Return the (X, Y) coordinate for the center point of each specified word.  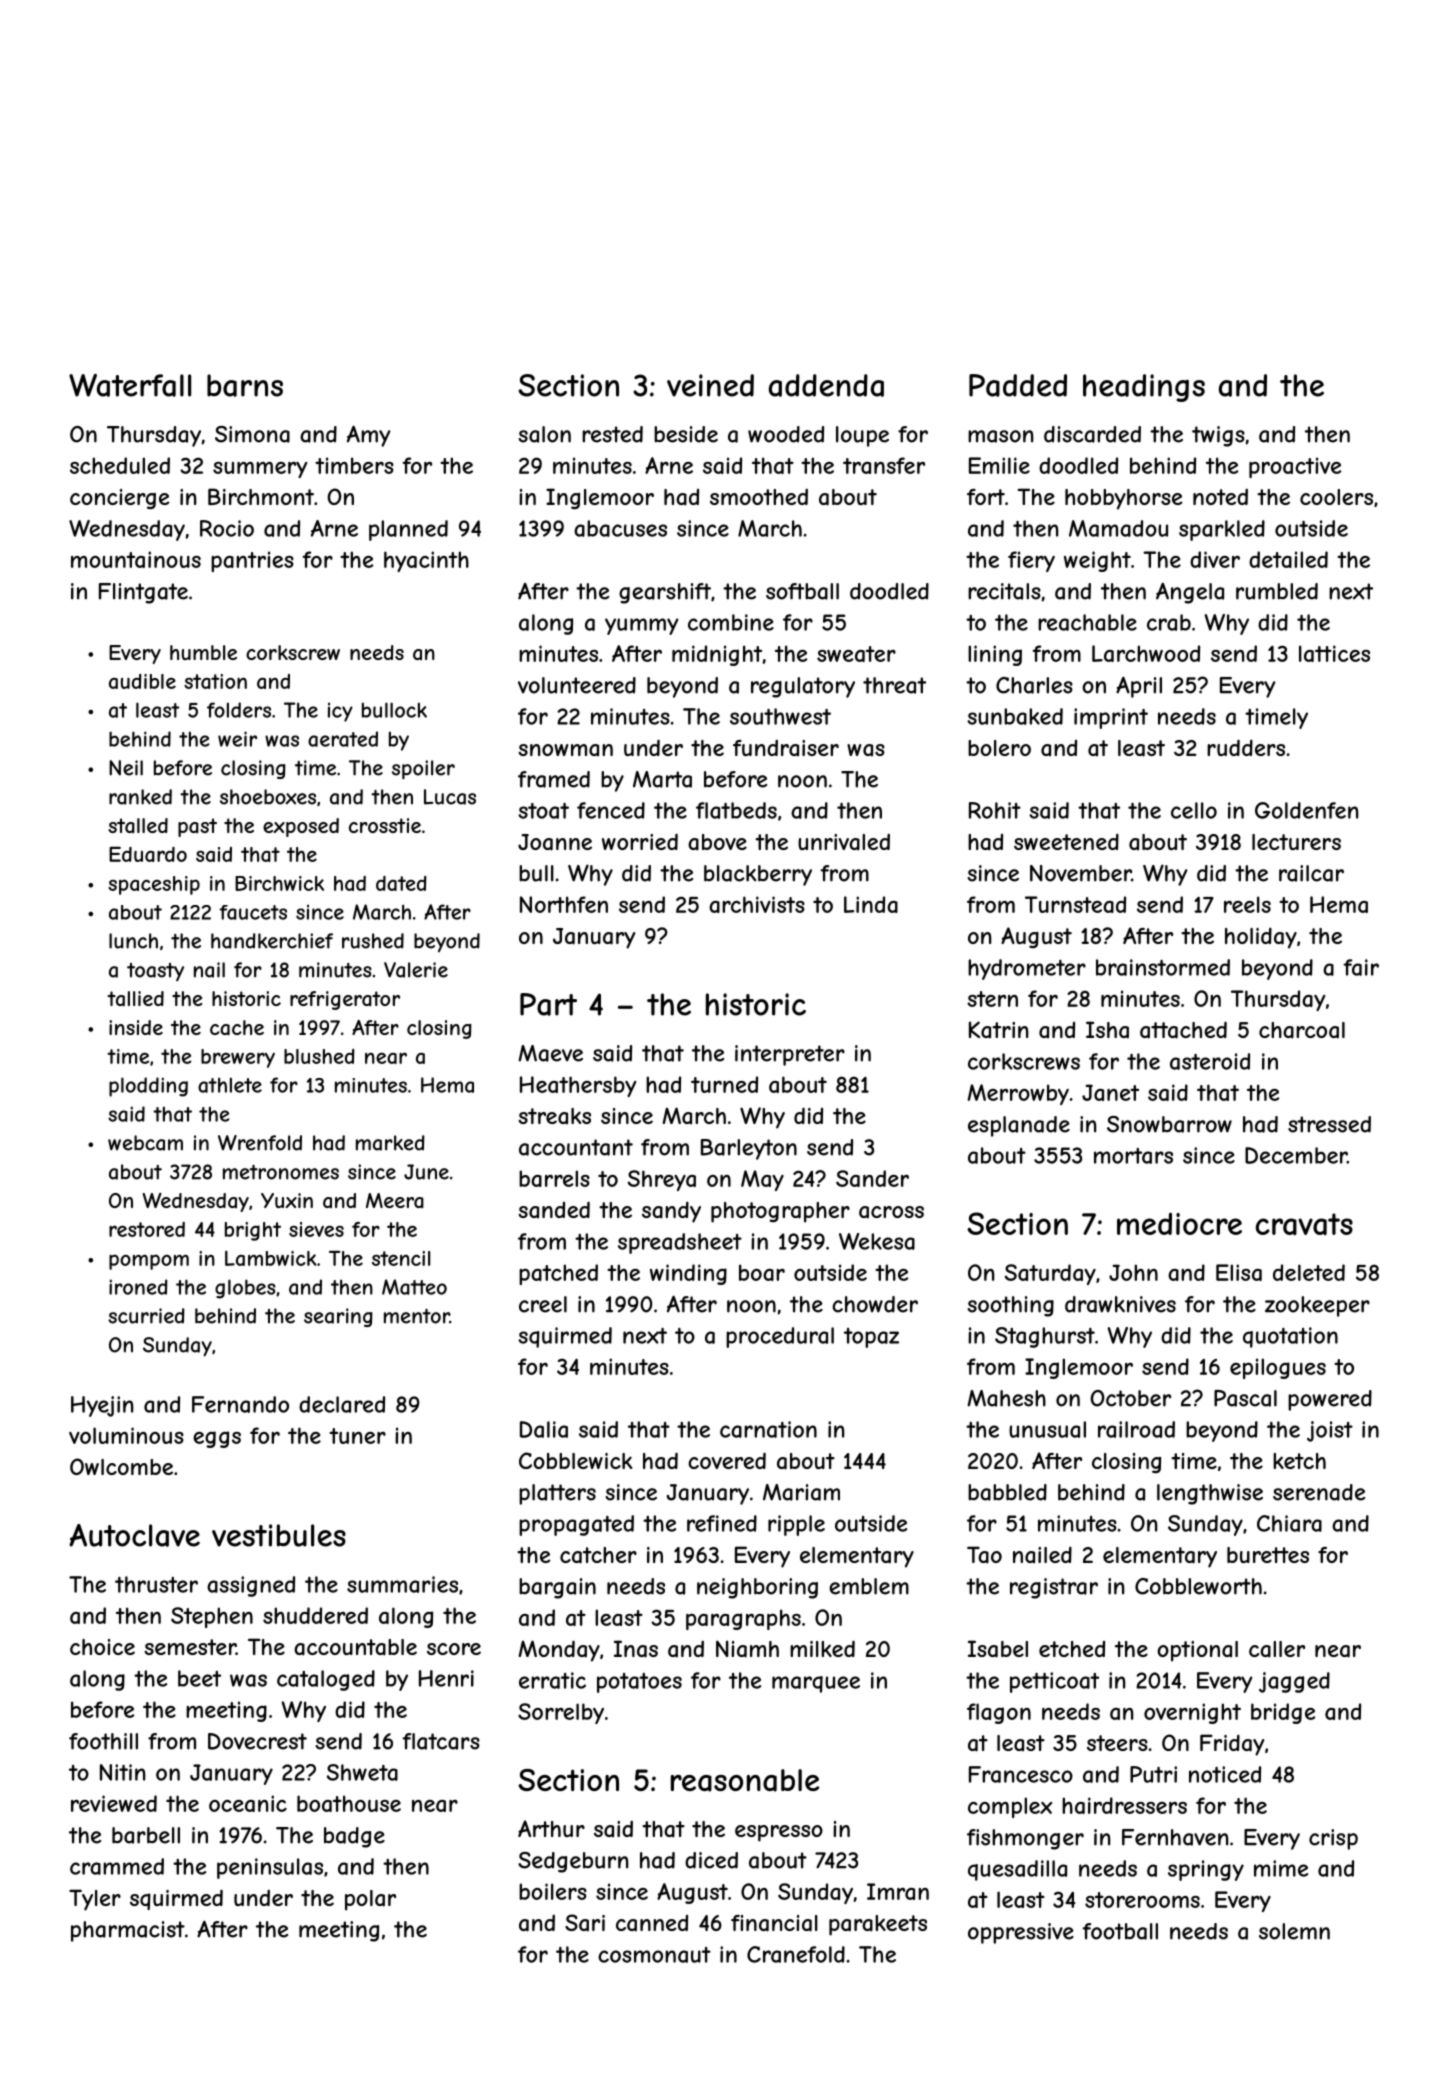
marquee (816, 1684)
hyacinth (426, 561)
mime (1281, 1868)
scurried (146, 1316)
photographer (780, 1212)
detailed (1288, 559)
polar (370, 1900)
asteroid (1210, 1061)
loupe (862, 436)
